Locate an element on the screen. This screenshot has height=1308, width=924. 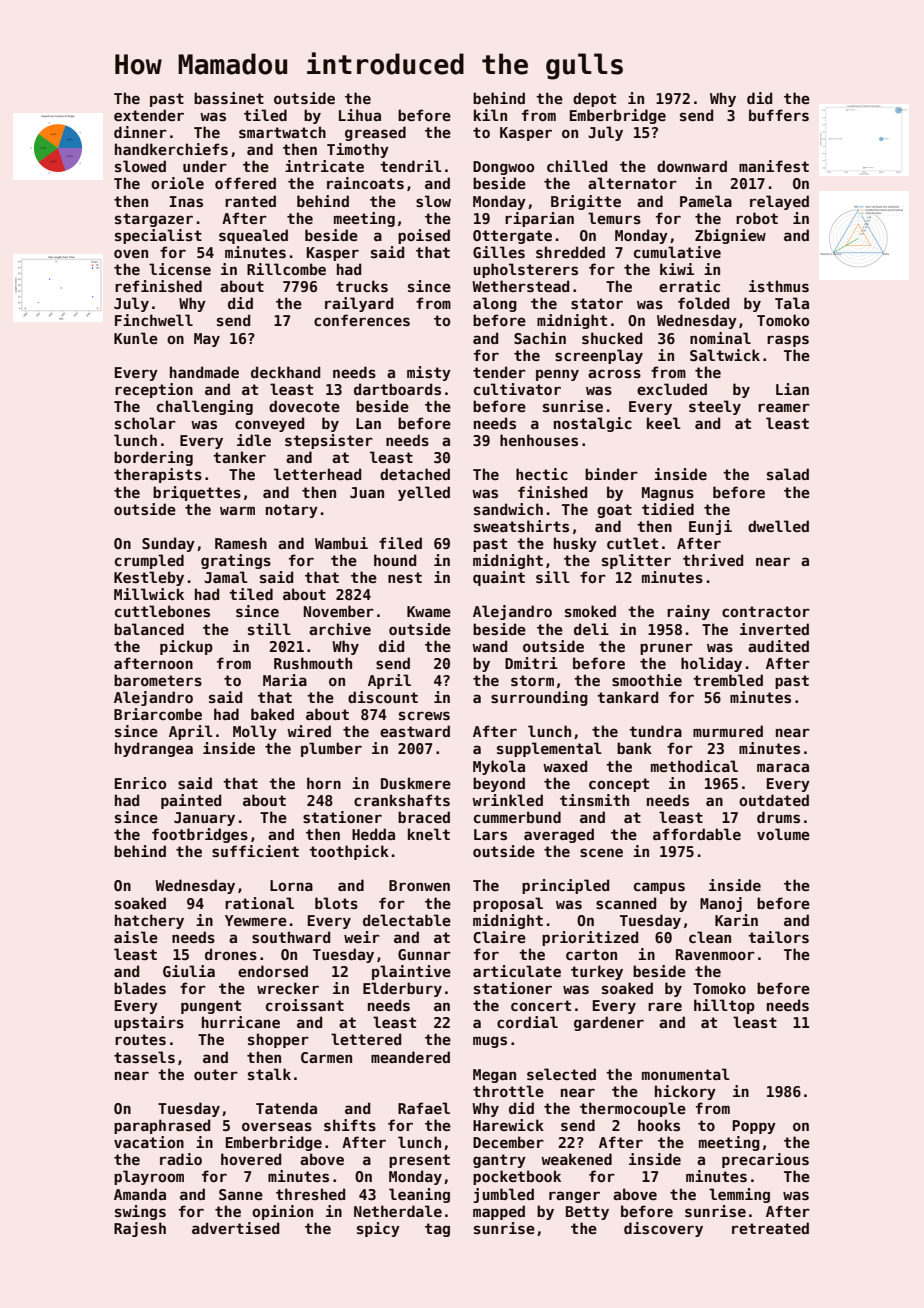
horn is located at coordinates (324, 783).
